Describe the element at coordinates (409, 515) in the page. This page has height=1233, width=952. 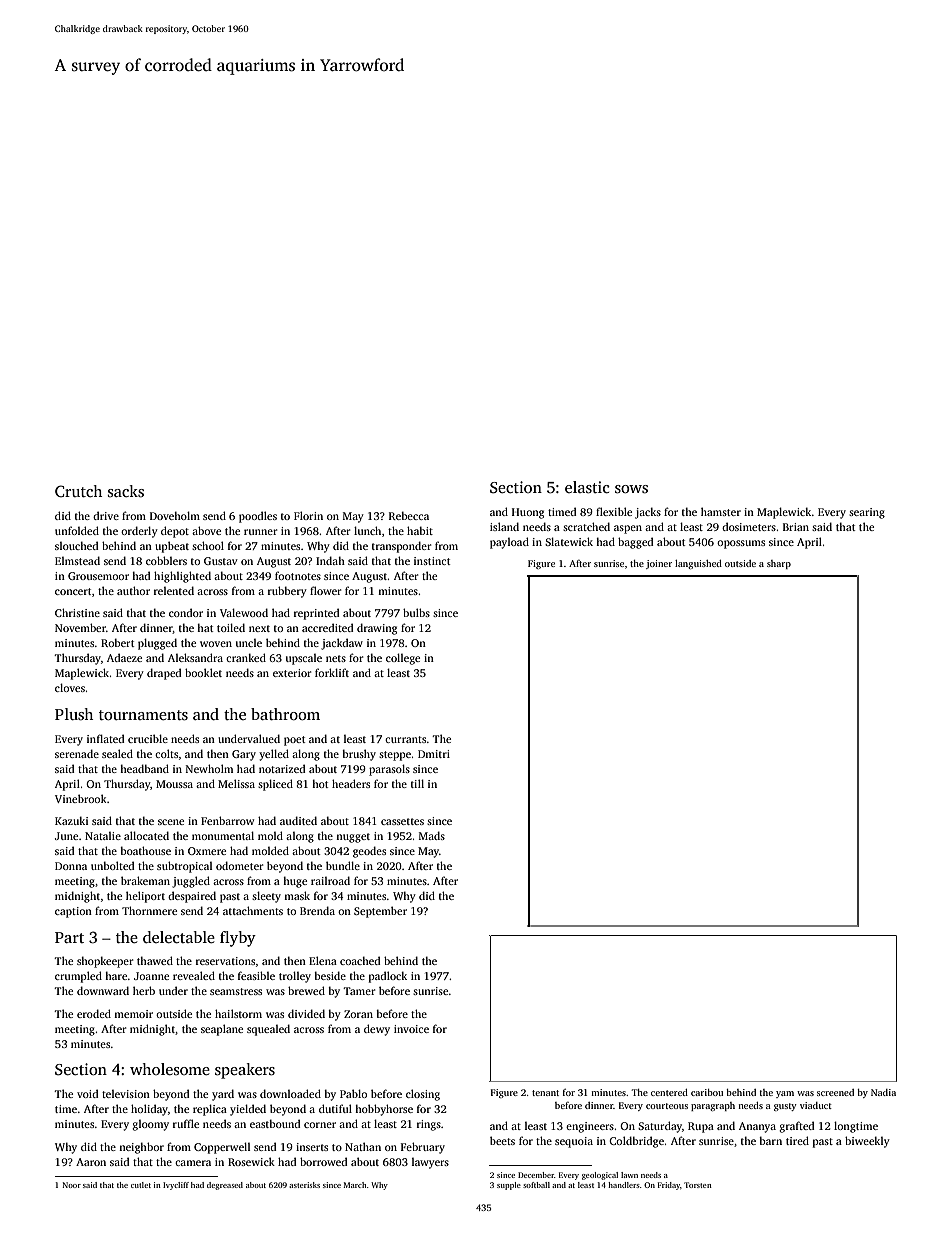
I see `Rebecca` at that location.
